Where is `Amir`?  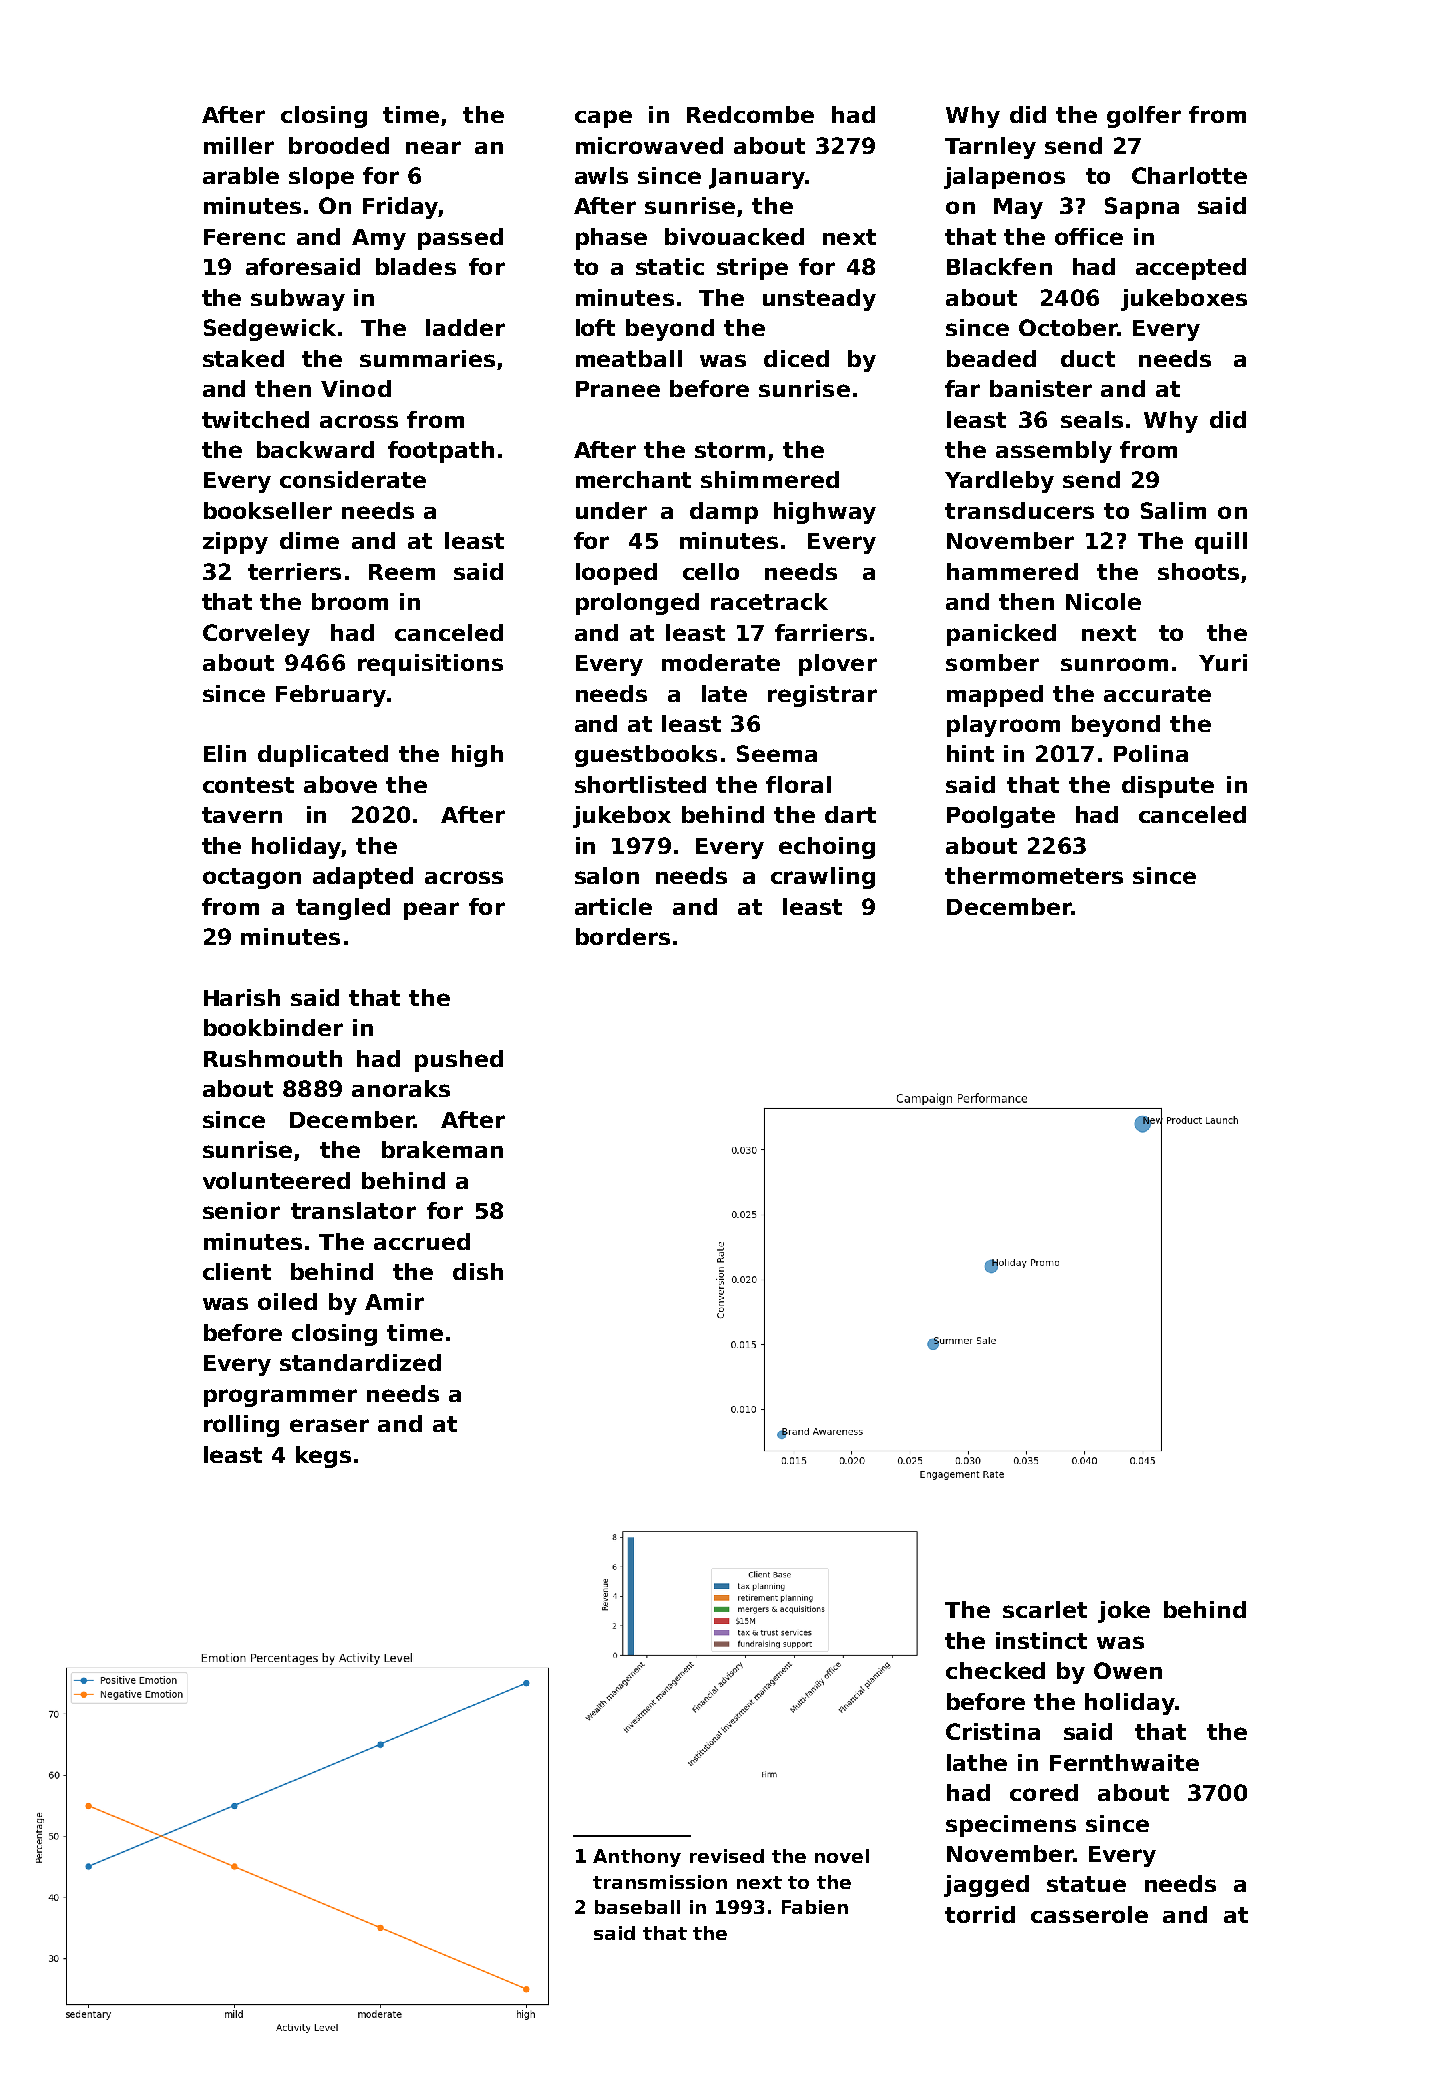 Amir is located at coordinates (394, 1301).
